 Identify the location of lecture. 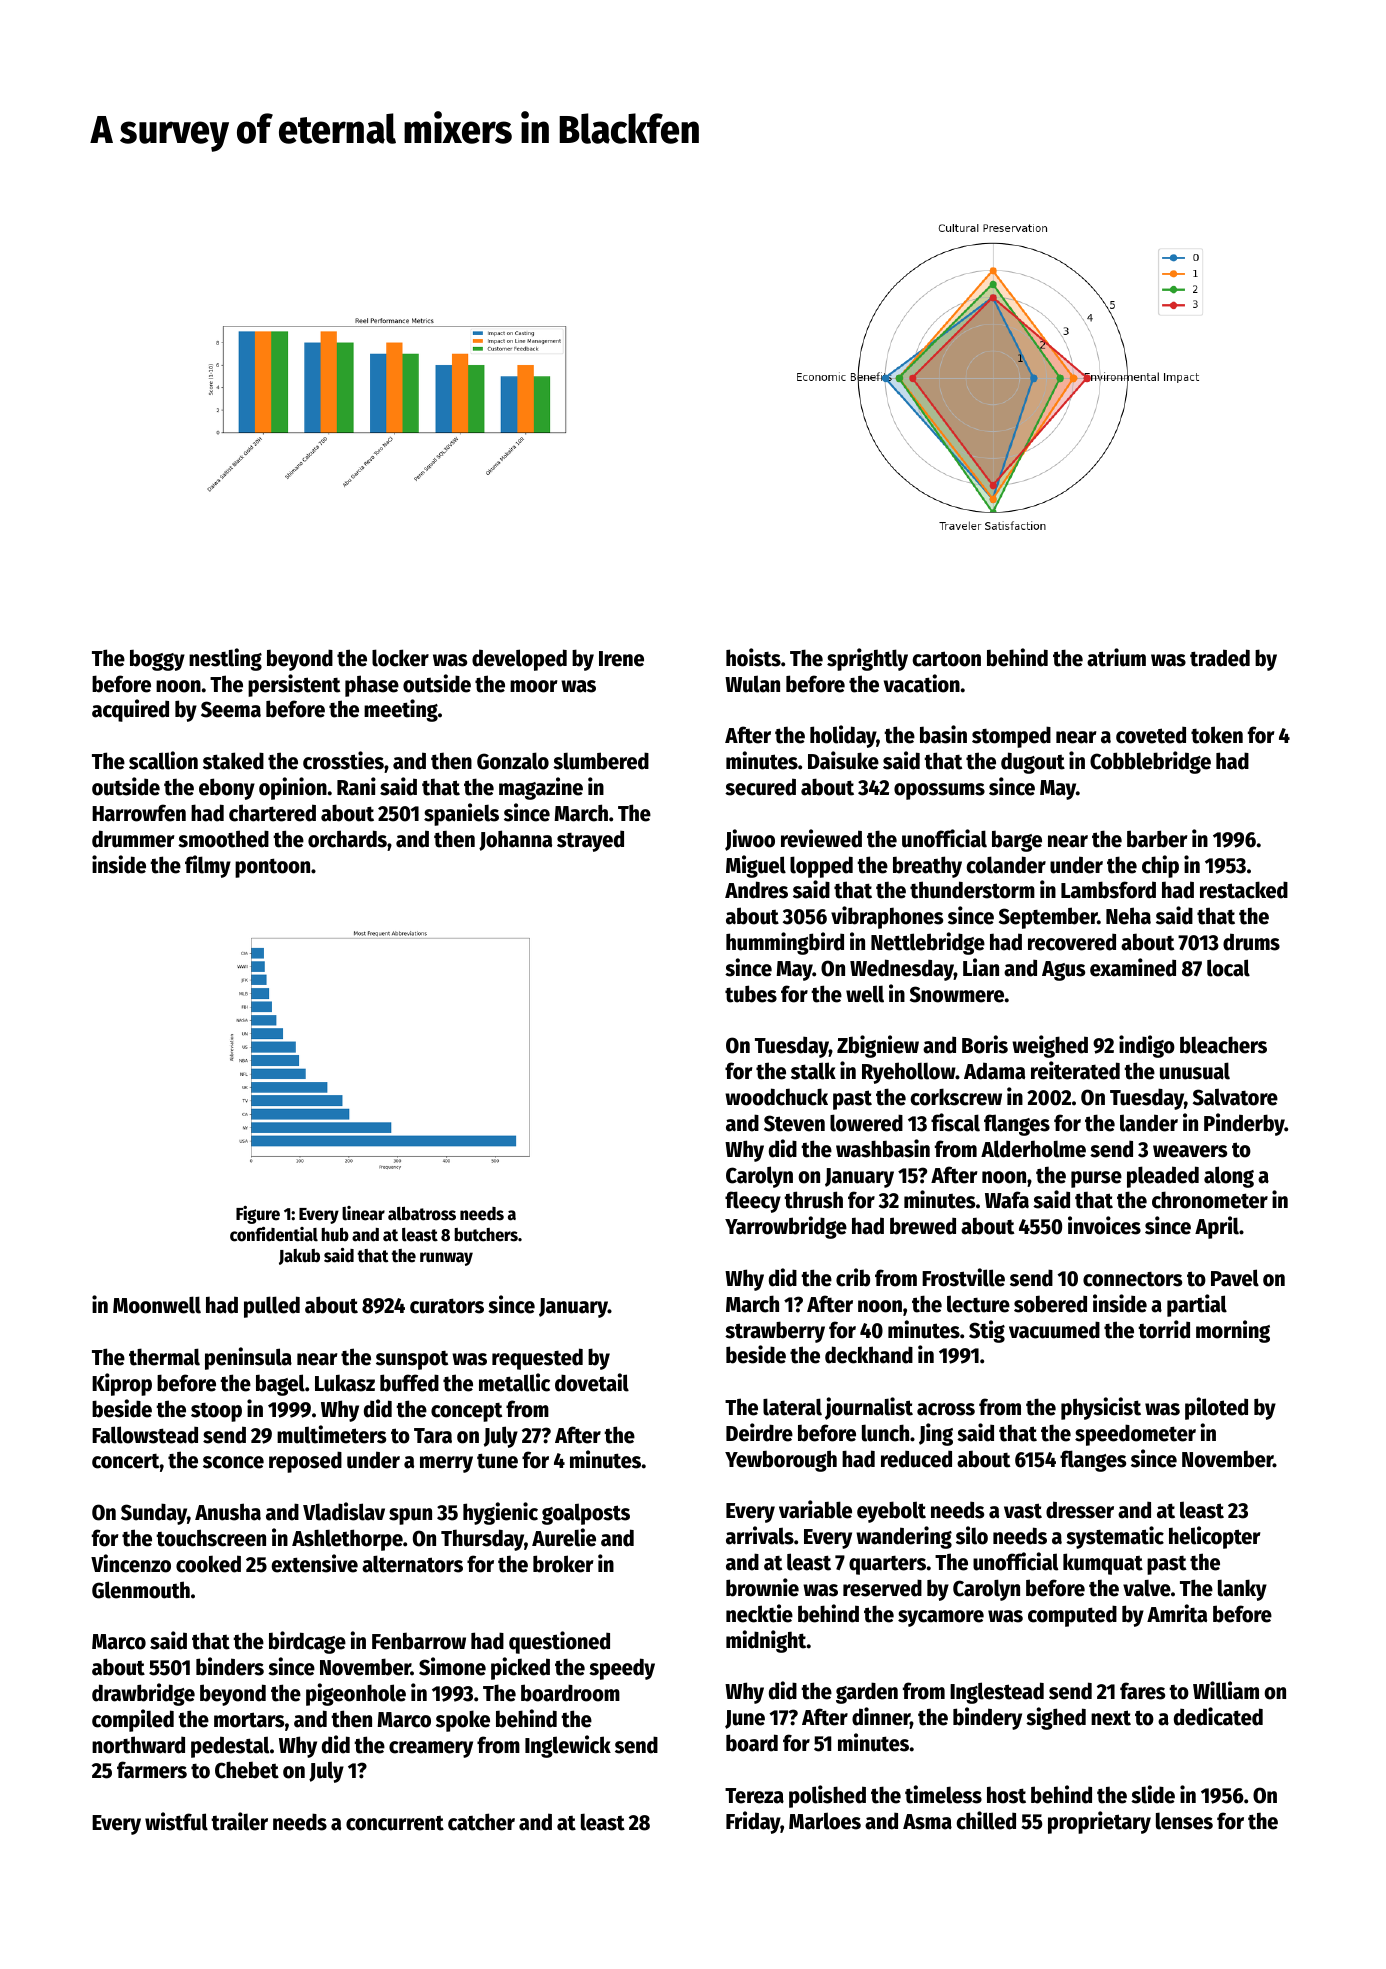
(978, 1304).
